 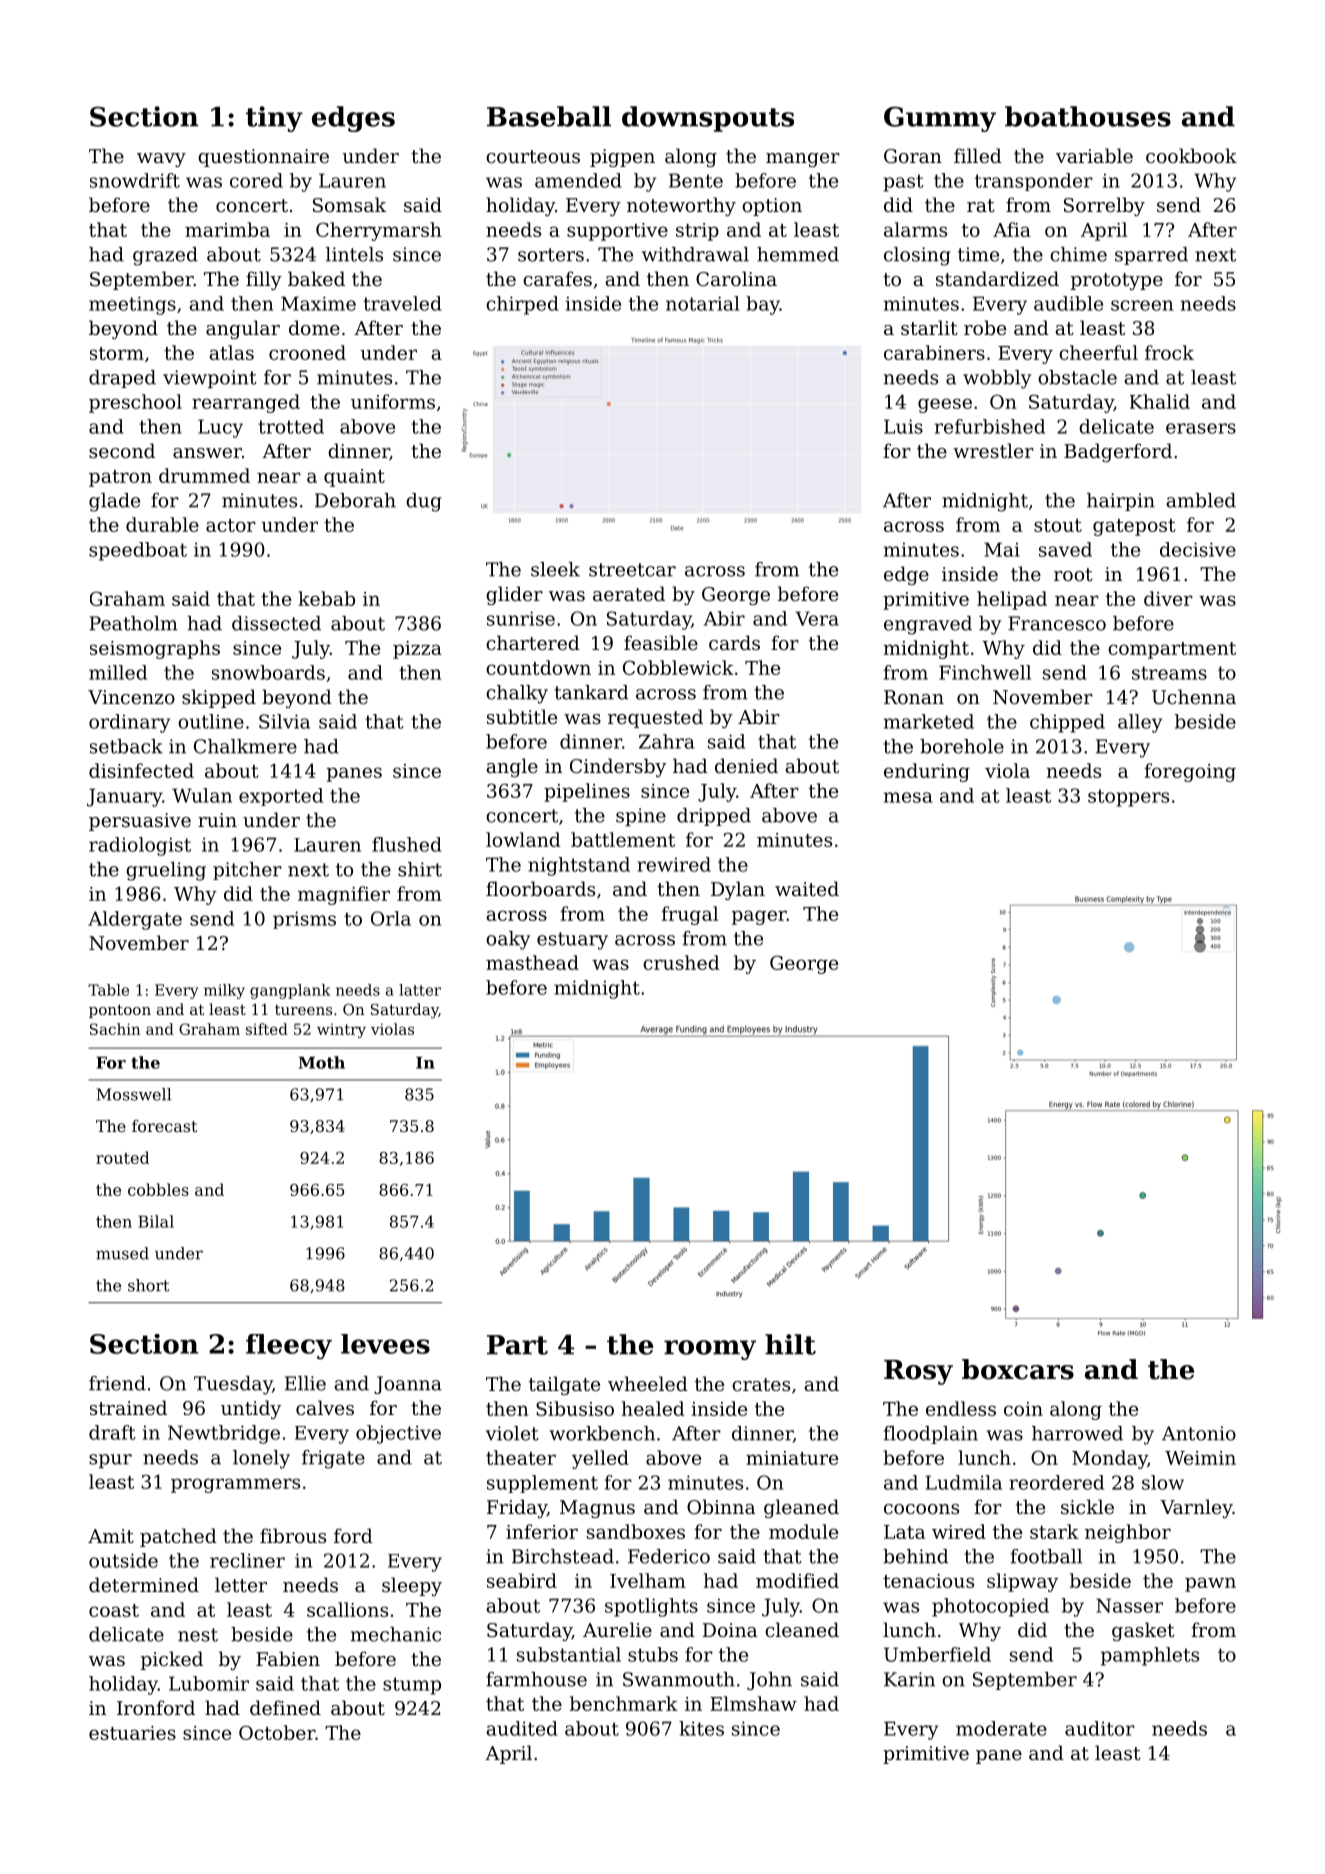 I want to click on audited, so click(x=522, y=1728).
